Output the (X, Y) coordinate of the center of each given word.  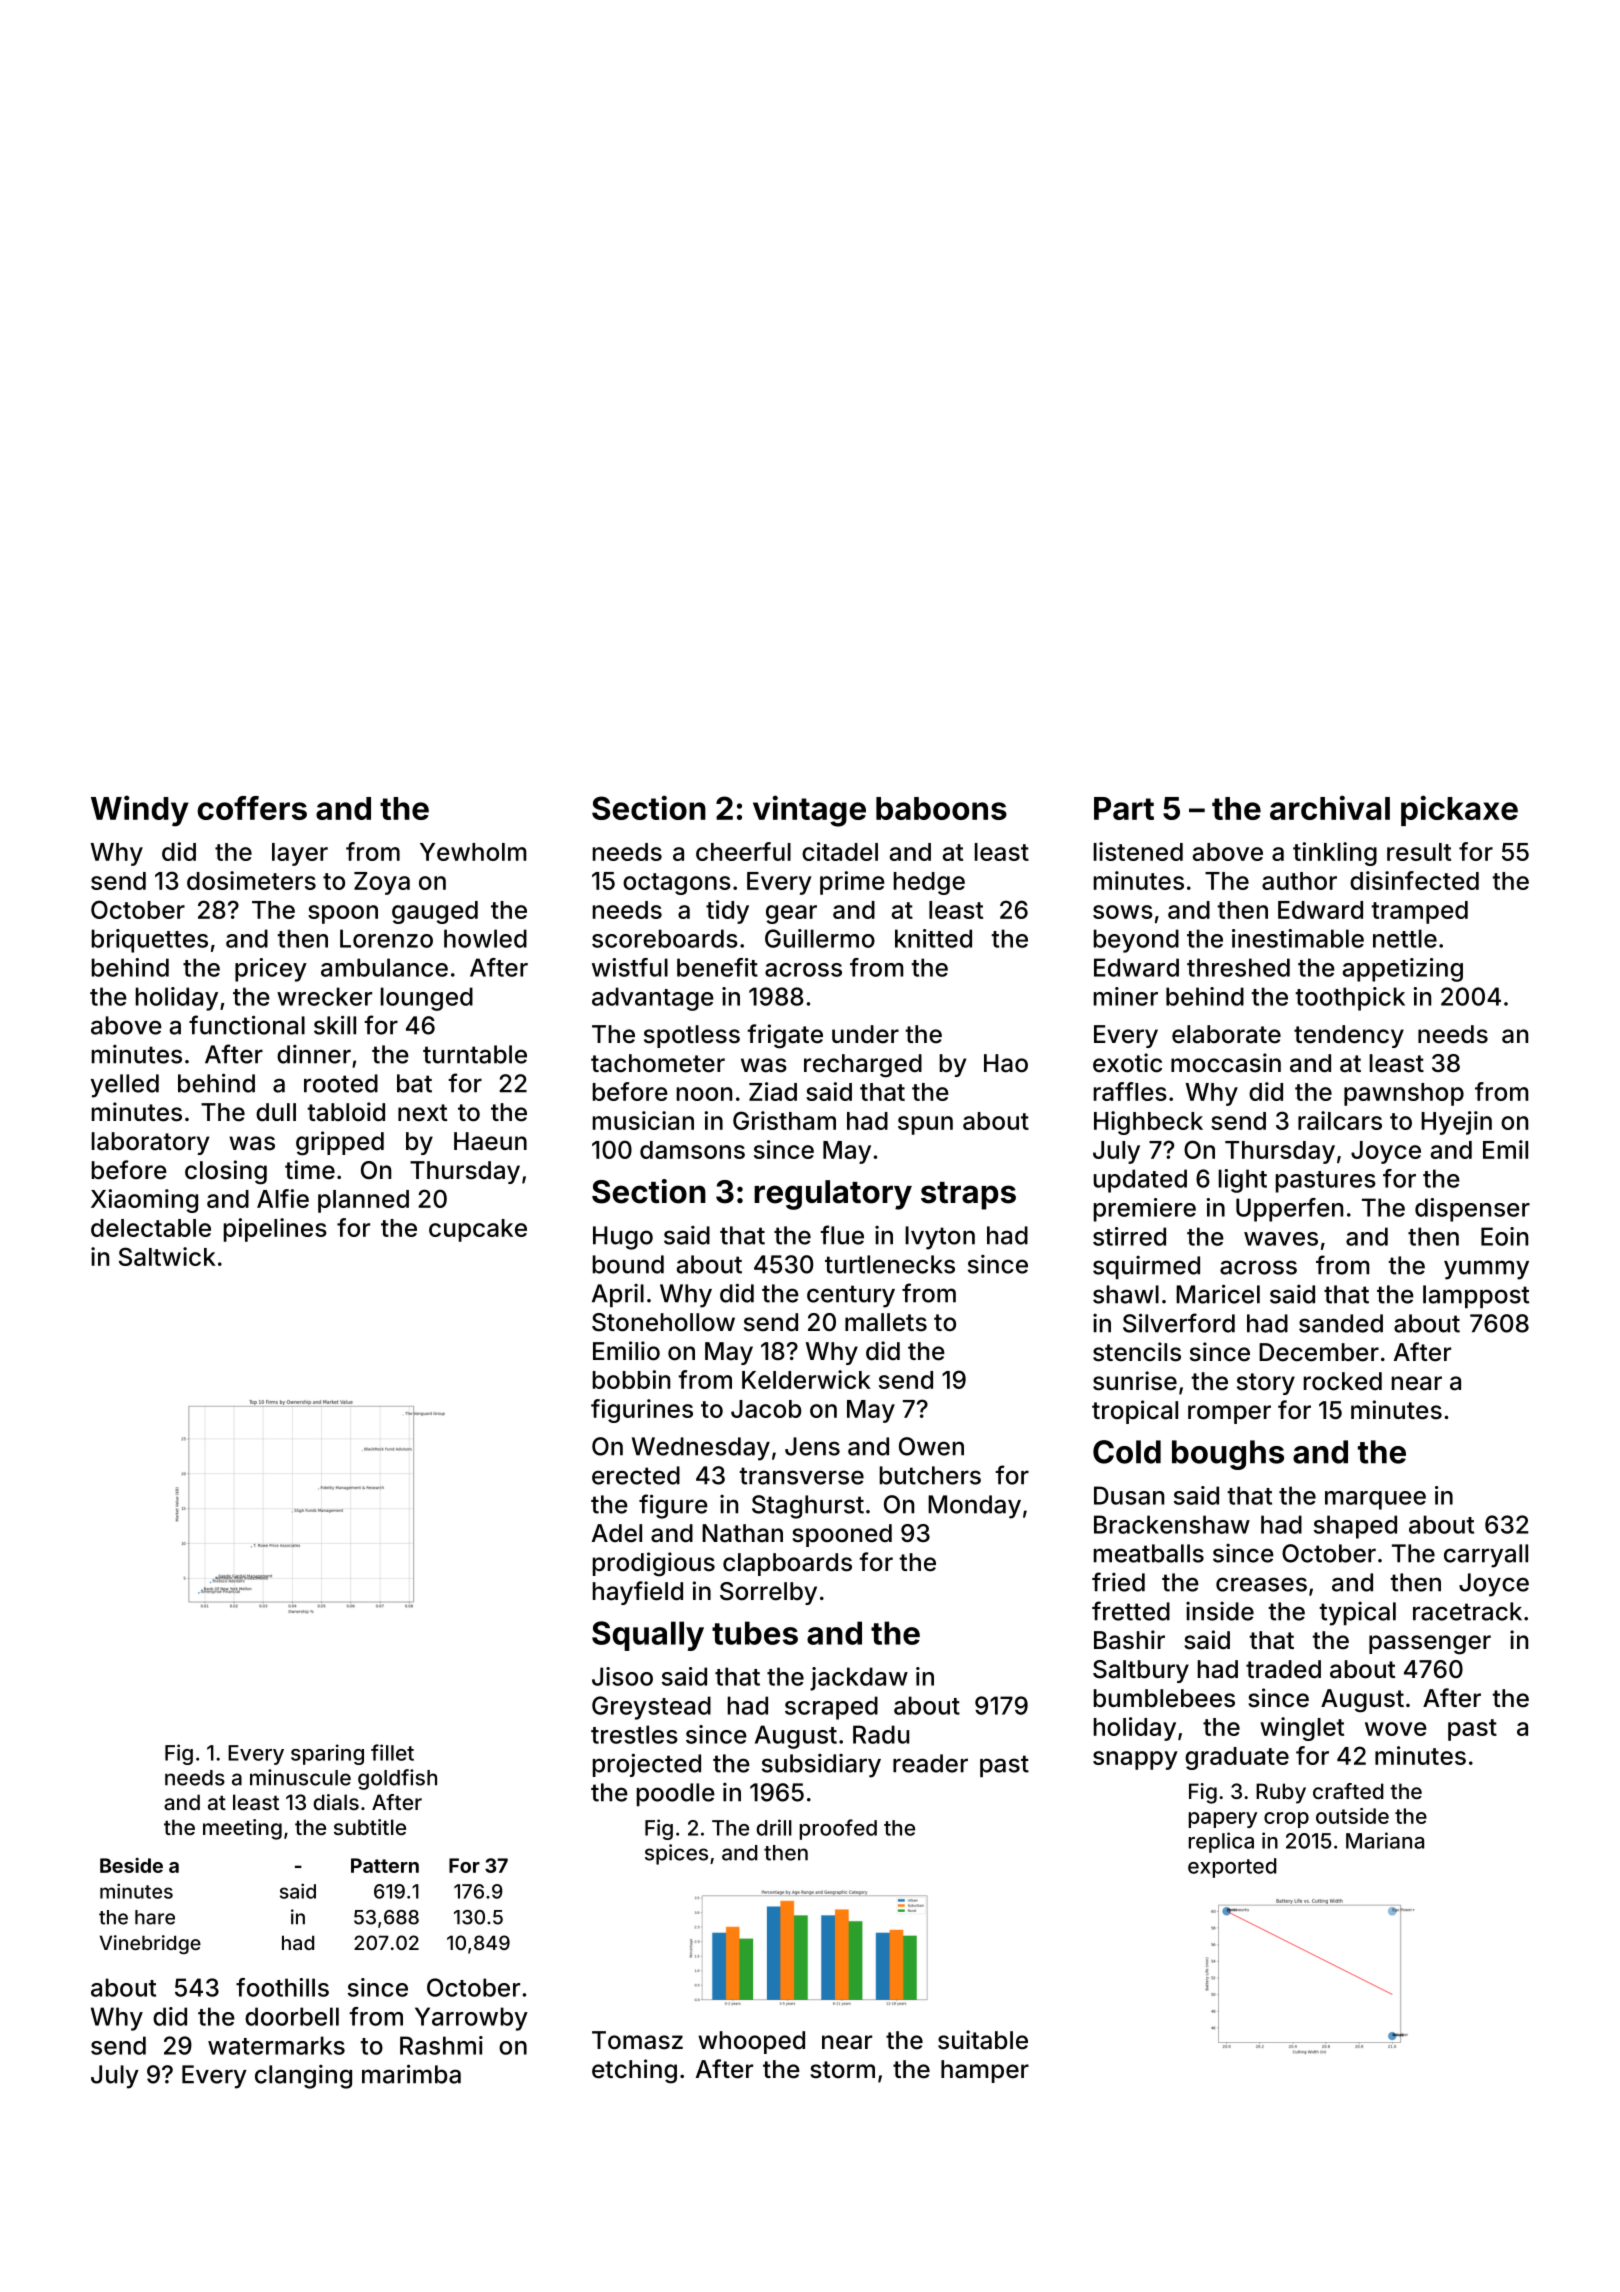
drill (774, 1827)
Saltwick (167, 1256)
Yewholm (473, 852)
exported (1232, 1868)
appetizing (1403, 970)
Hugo (623, 1238)
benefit (717, 967)
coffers (252, 808)
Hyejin (1456, 1123)
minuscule (300, 1777)
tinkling (1335, 854)
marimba (411, 2074)
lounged (427, 999)
